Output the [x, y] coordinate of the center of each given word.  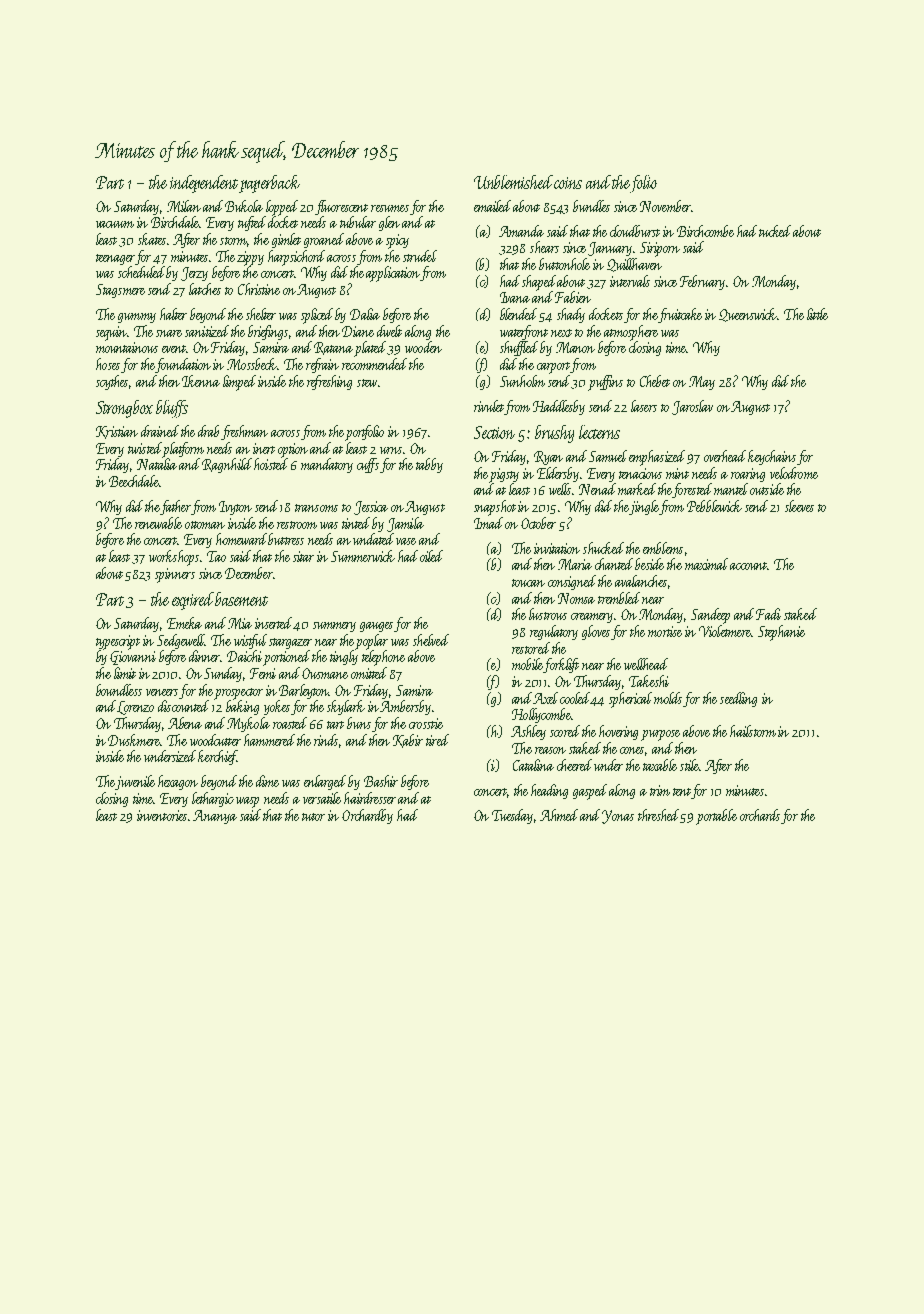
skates [152, 239]
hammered [269, 740]
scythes [113, 382]
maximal [706, 564]
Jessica [371, 508]
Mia [240, 623]
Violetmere [725, 631]
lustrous [548, 614]
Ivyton [235, 508]
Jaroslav [692, 407]
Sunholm [522, 381]
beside [649, 564]
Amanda [521, 231]
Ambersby [405, 707]
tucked [775, 231]
